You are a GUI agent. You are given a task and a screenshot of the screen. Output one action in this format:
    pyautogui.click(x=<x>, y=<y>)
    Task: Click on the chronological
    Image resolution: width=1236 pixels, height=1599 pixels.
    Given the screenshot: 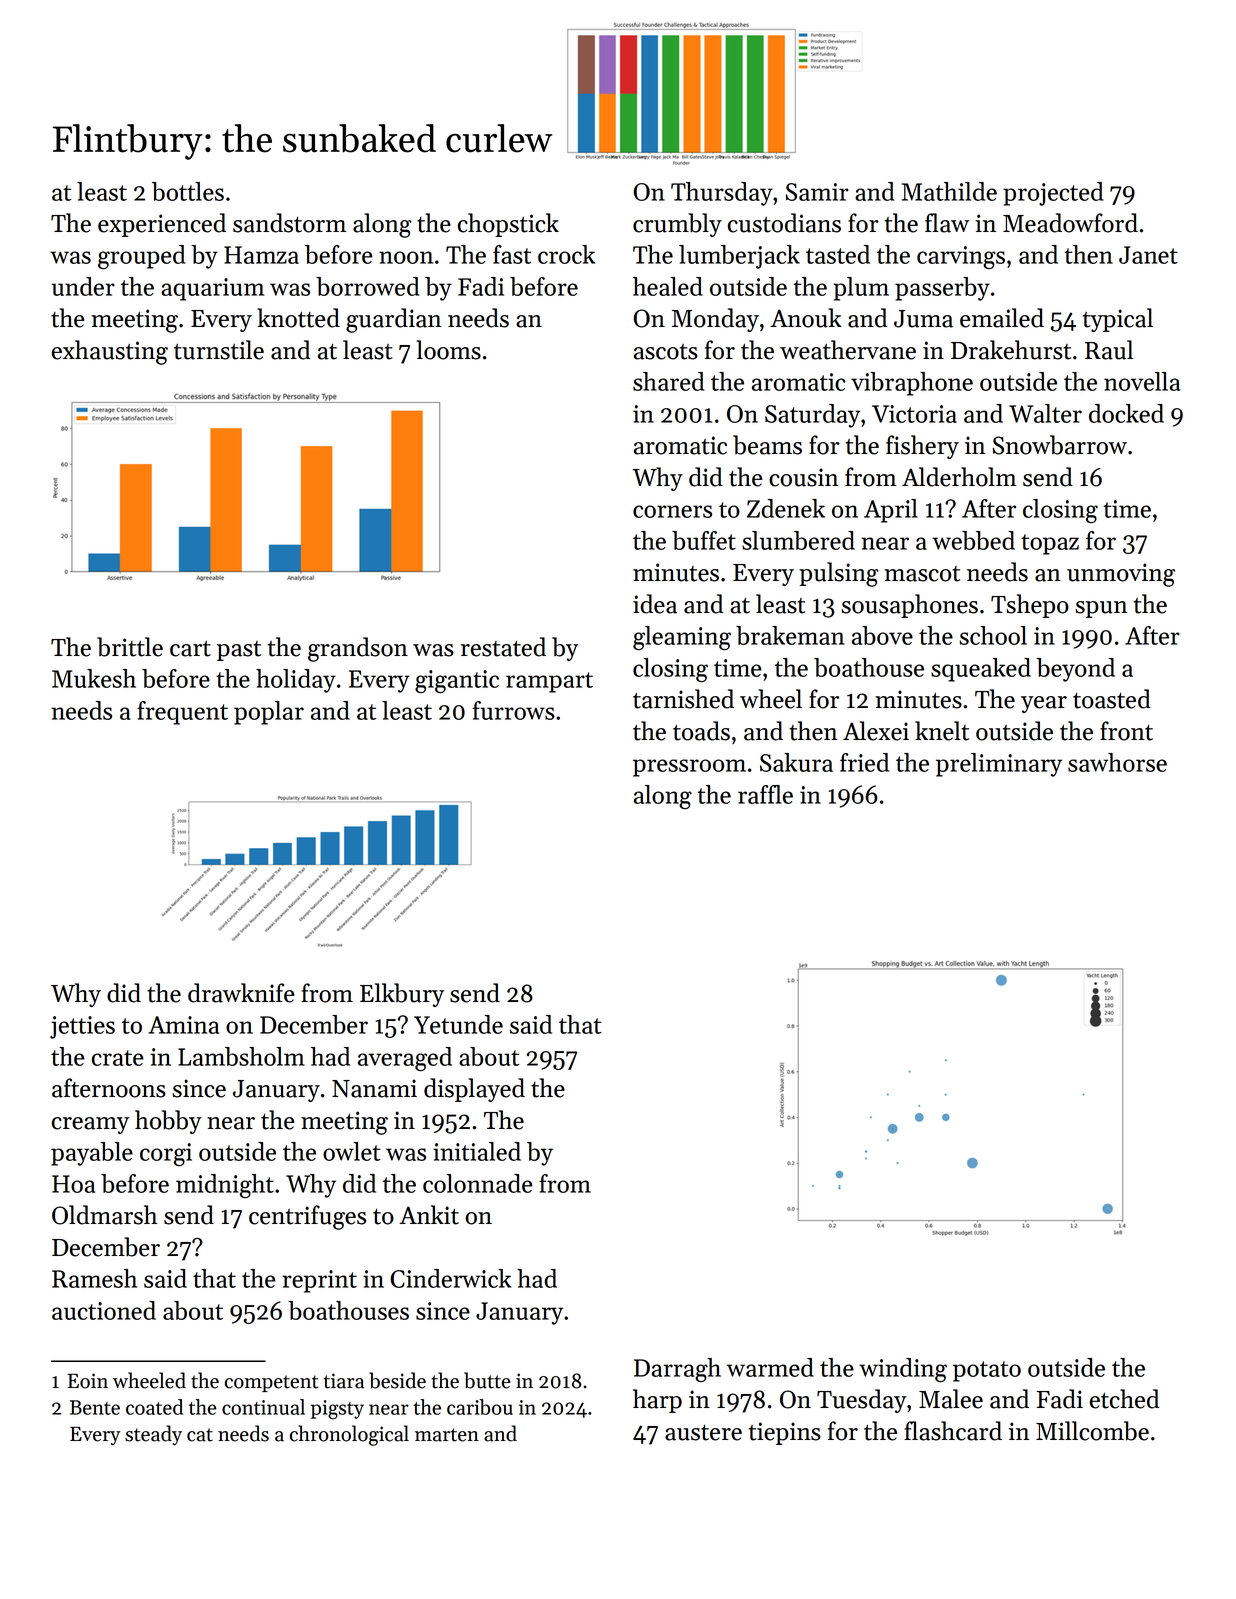 What is the action you would take?
    pyautogui.click(x=349, y=1435)
